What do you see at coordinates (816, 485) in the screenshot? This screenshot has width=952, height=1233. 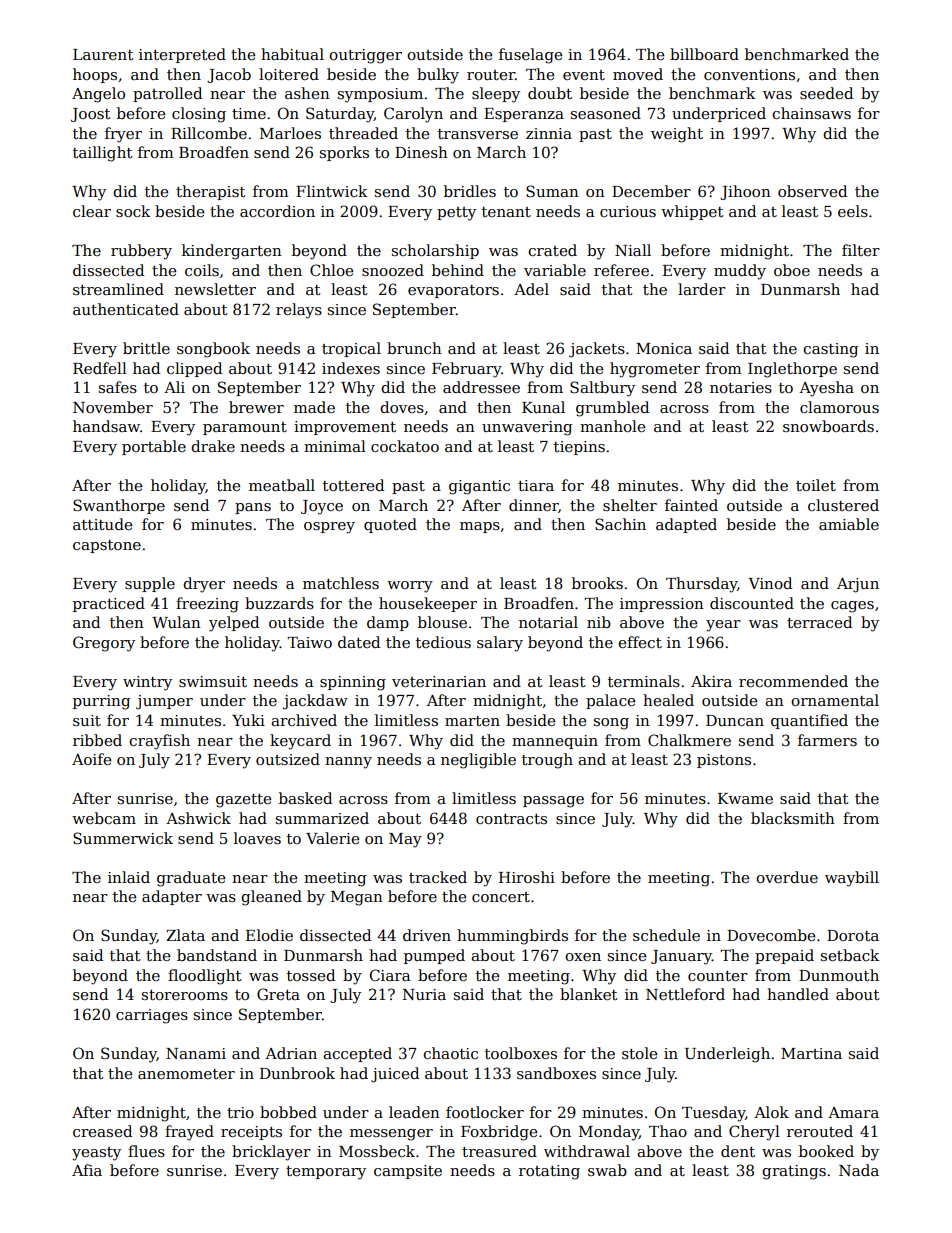 I see `toilet` at bounding box center [816, 485].
